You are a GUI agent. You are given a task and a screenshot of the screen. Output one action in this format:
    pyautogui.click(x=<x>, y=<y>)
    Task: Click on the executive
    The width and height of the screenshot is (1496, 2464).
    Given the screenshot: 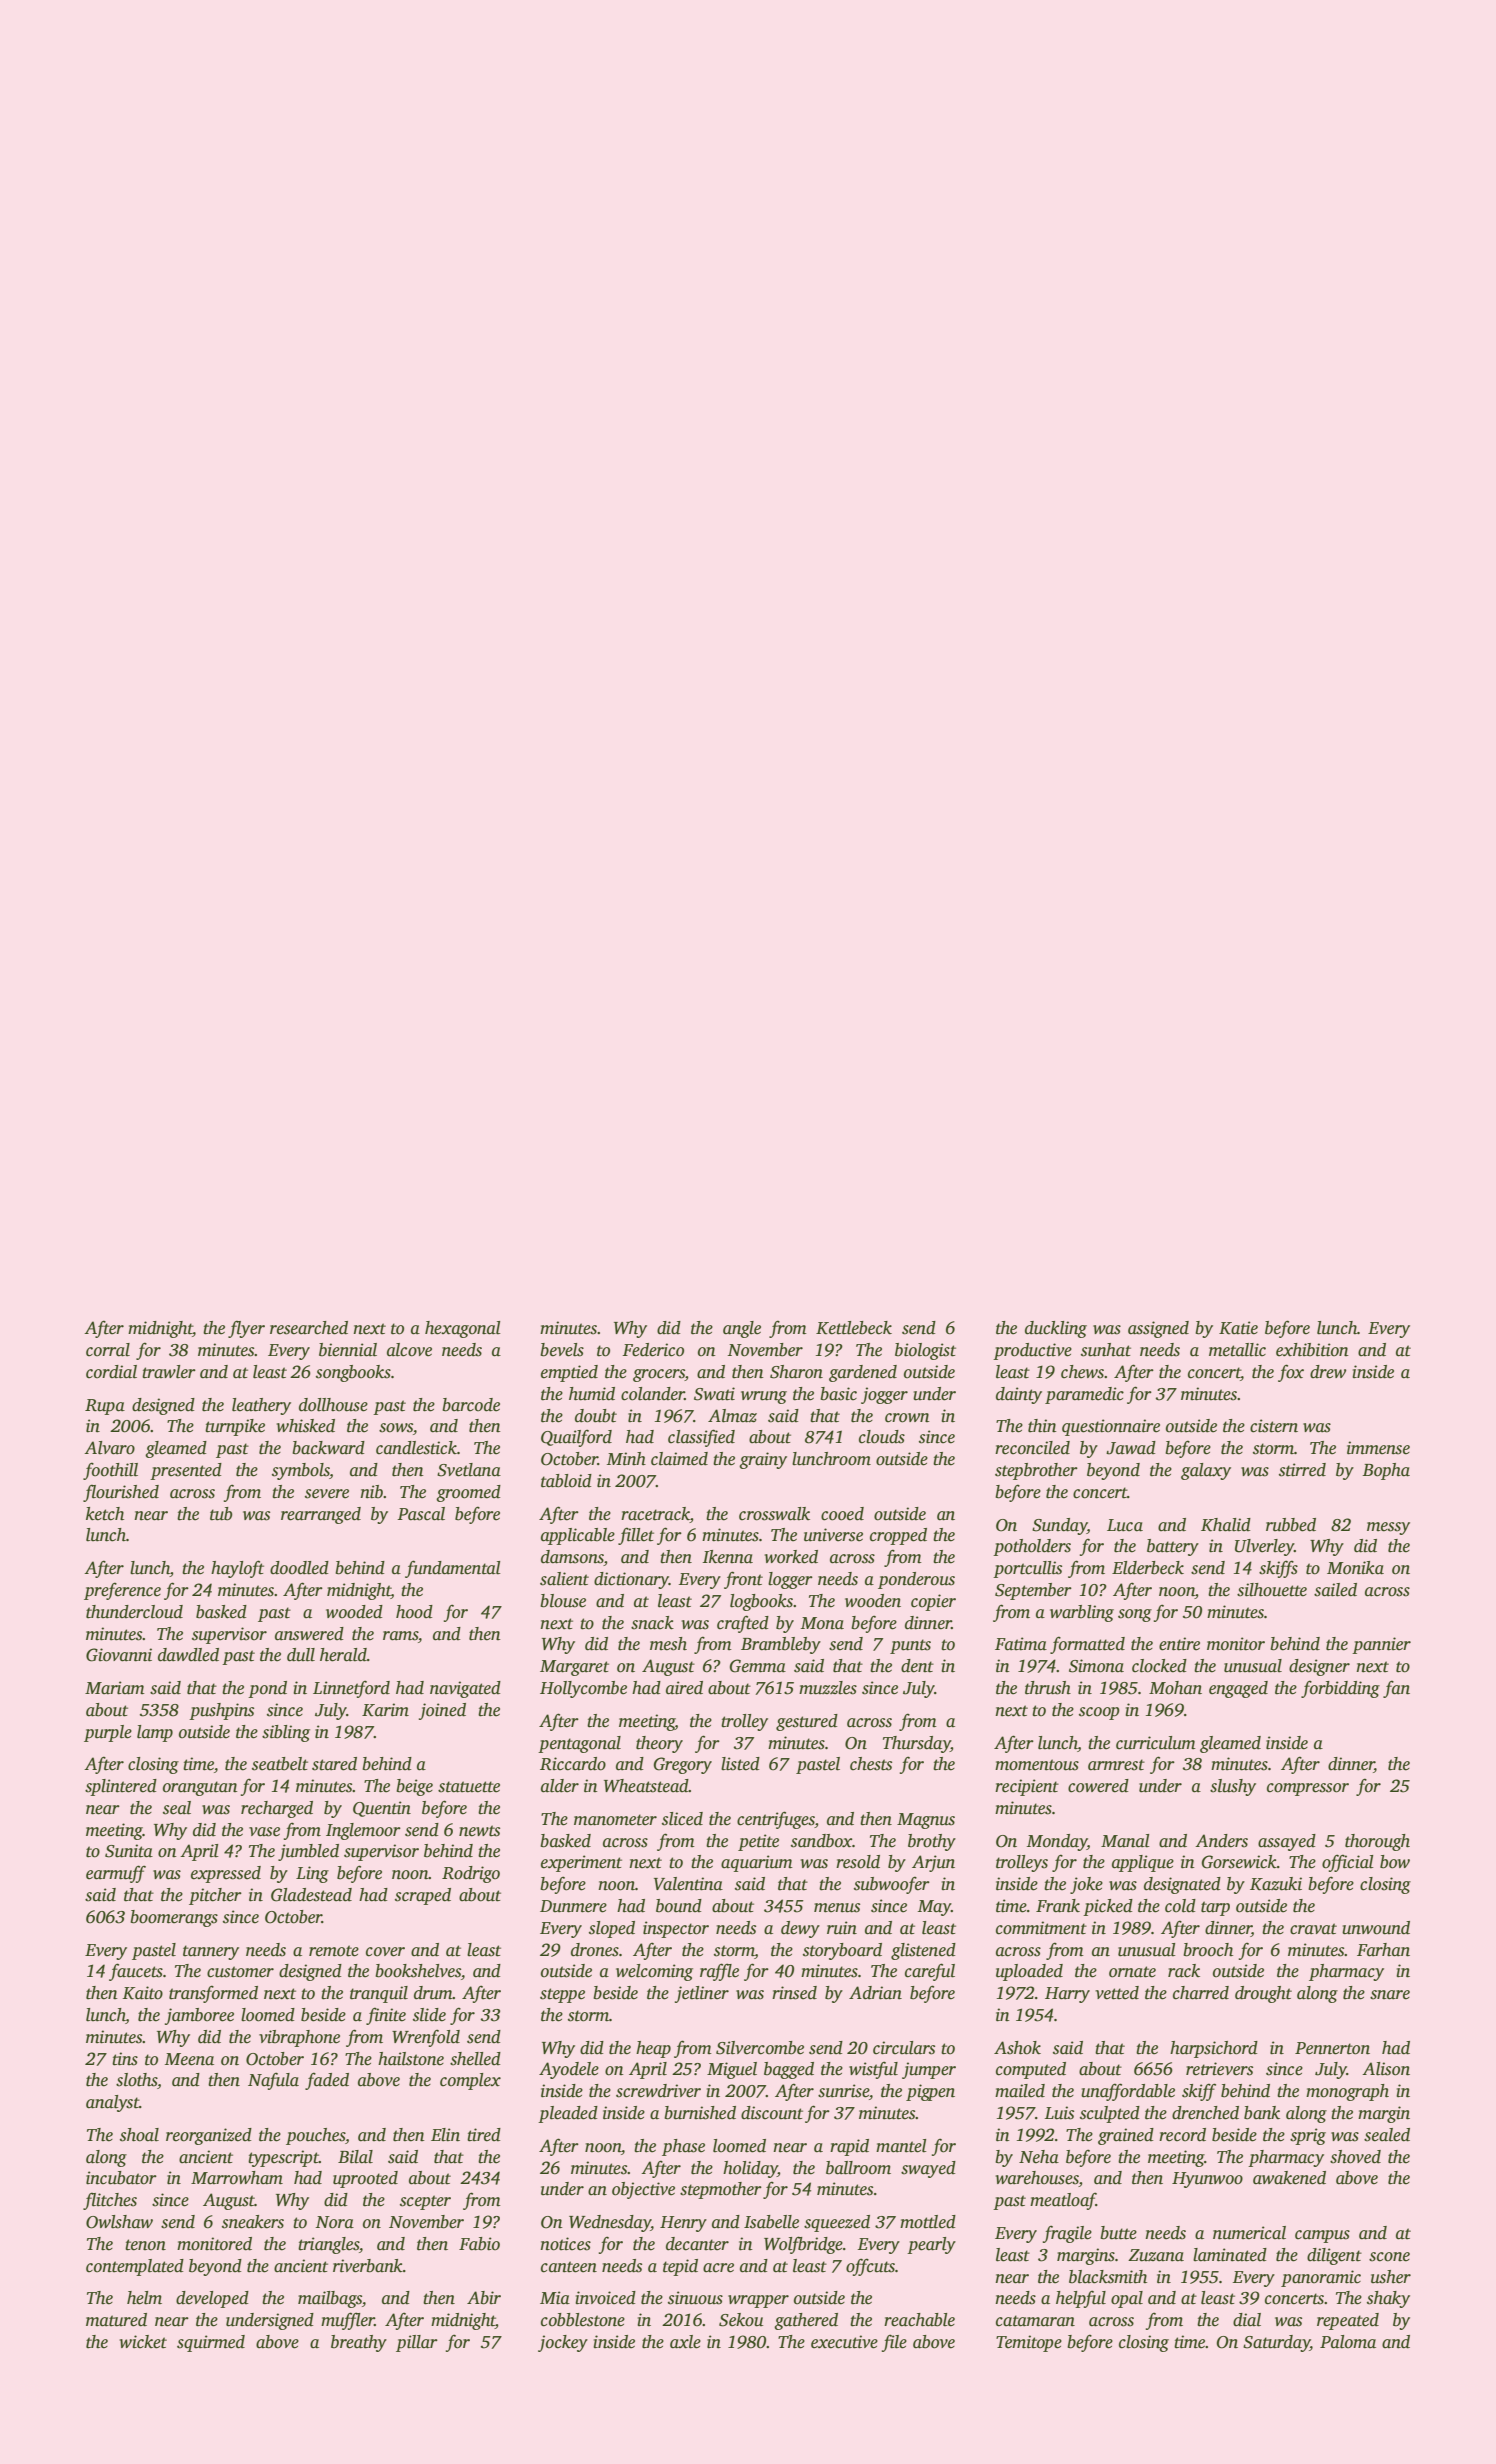 What is the action you would take?
    pyautogui.click(x=844, y=2342)
